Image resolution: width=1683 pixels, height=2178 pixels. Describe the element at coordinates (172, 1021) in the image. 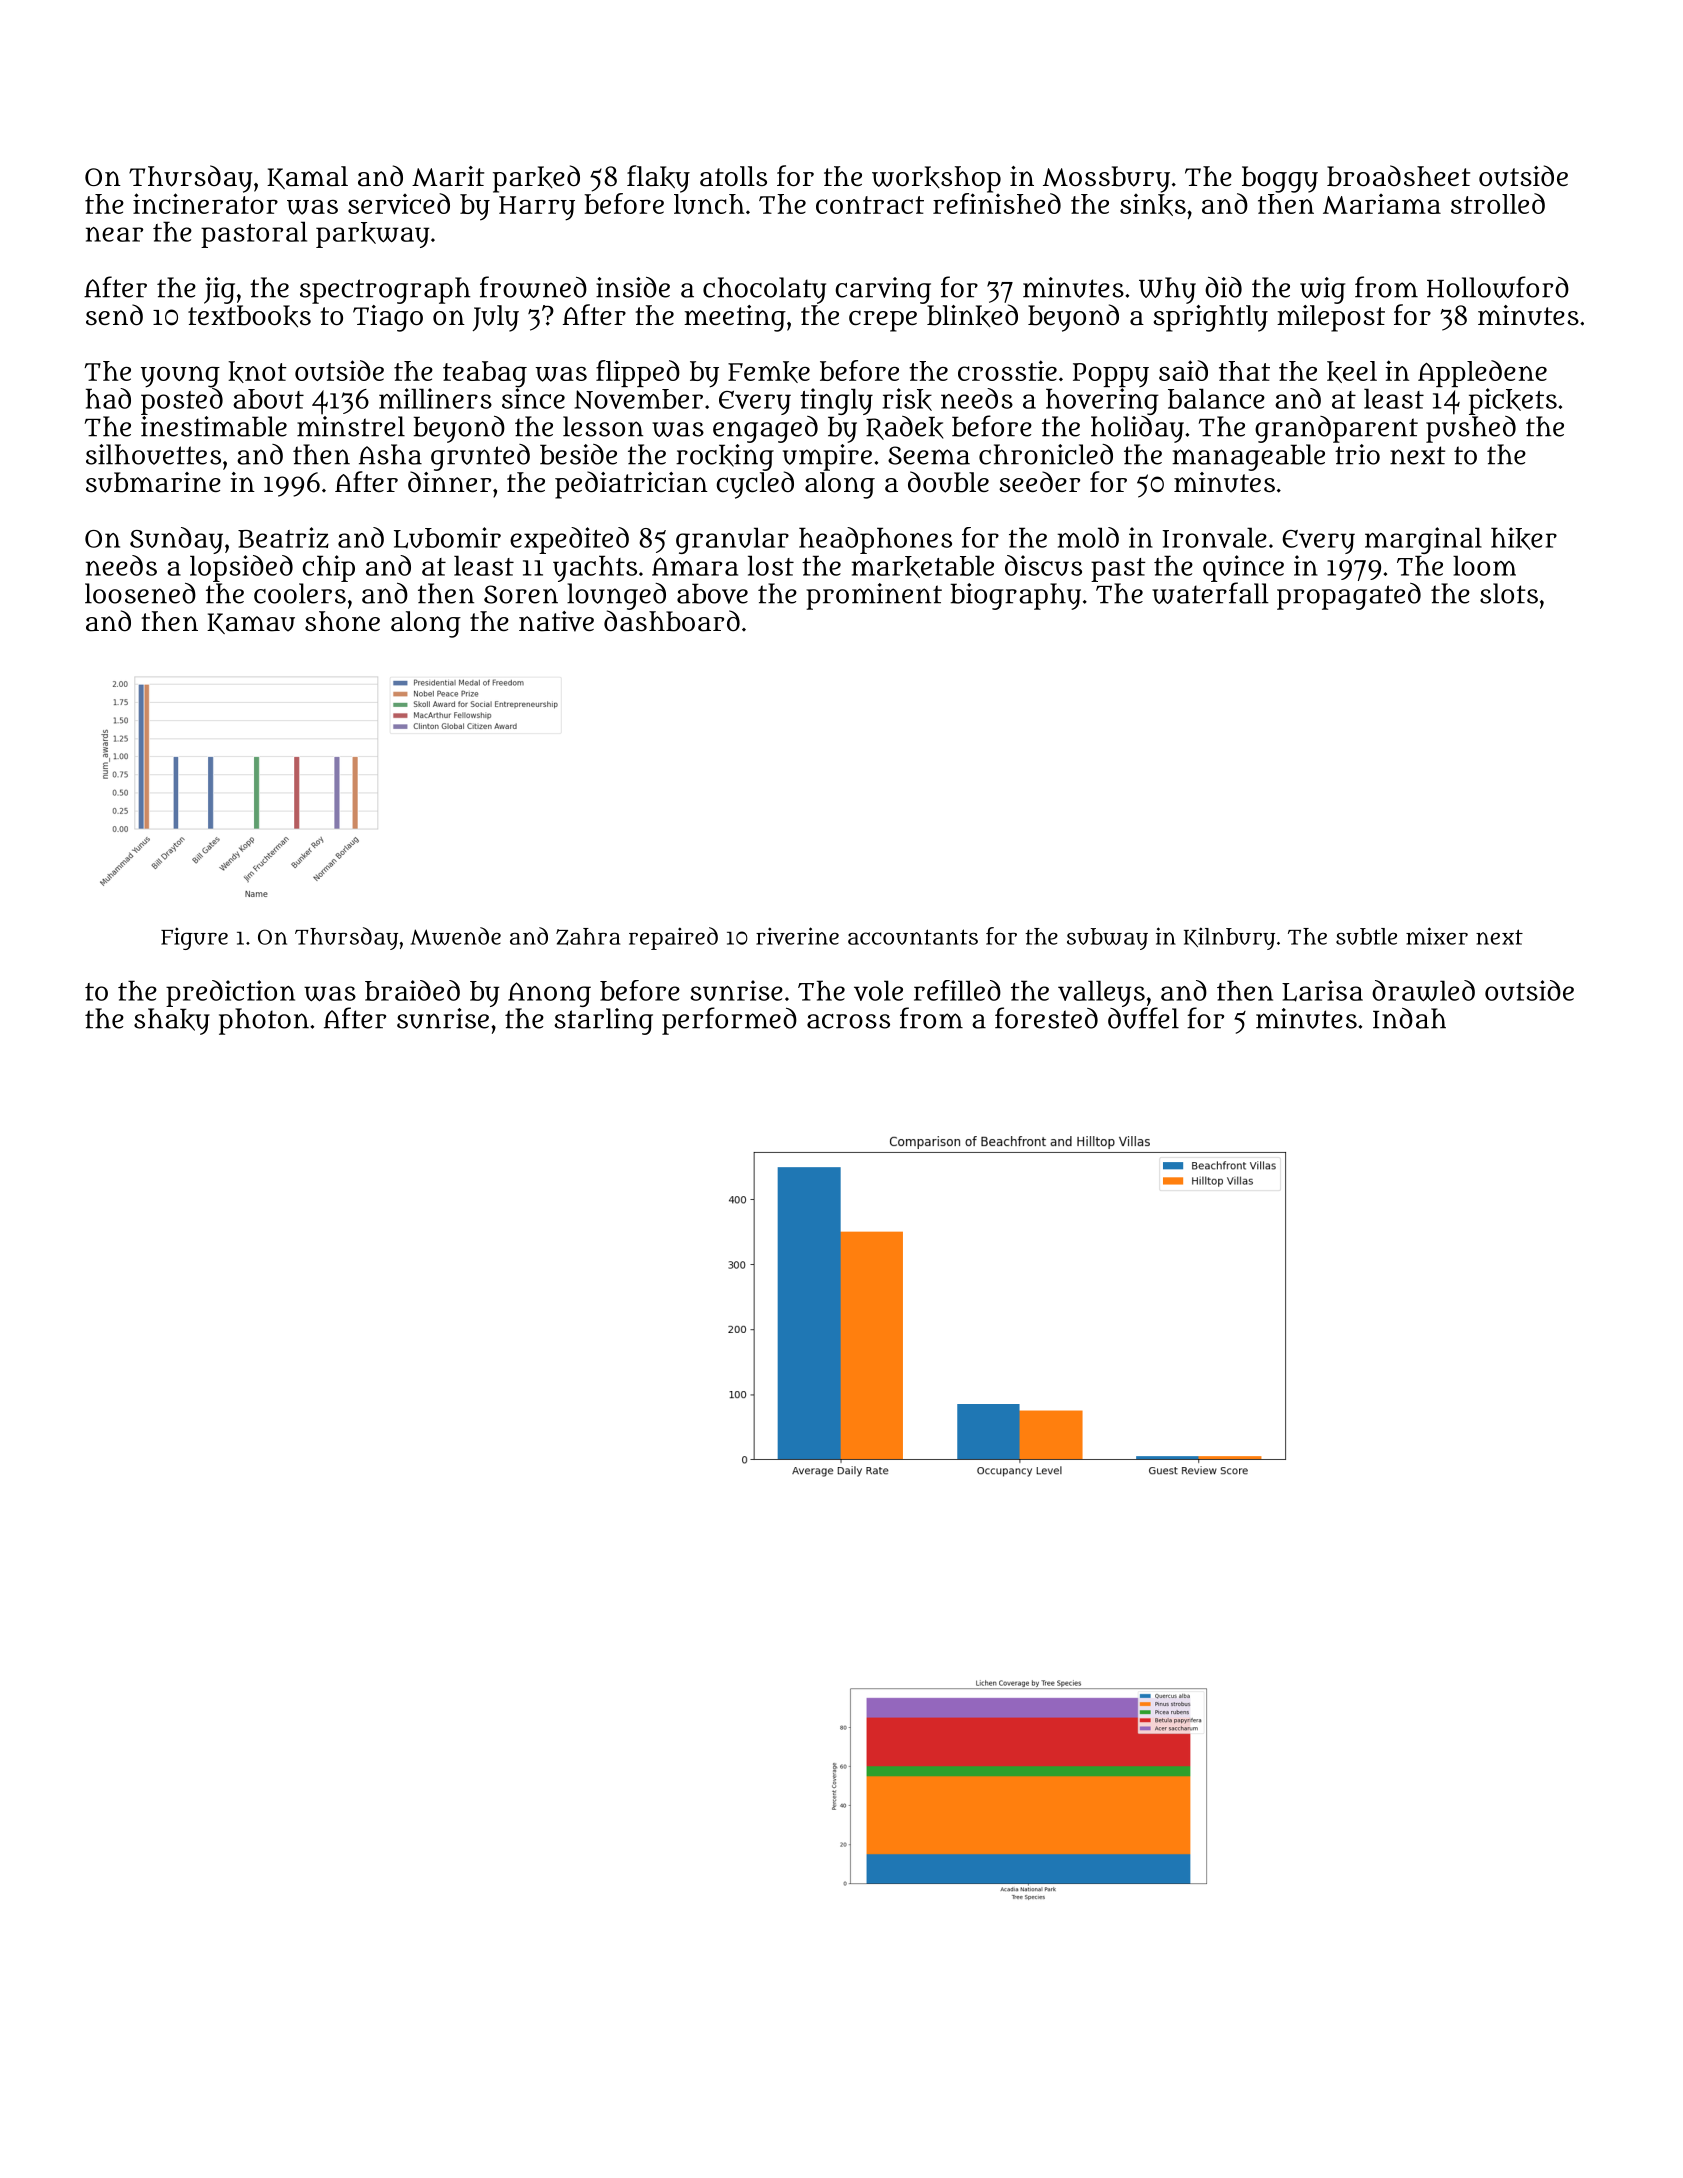

I see `shaky` at that location.
